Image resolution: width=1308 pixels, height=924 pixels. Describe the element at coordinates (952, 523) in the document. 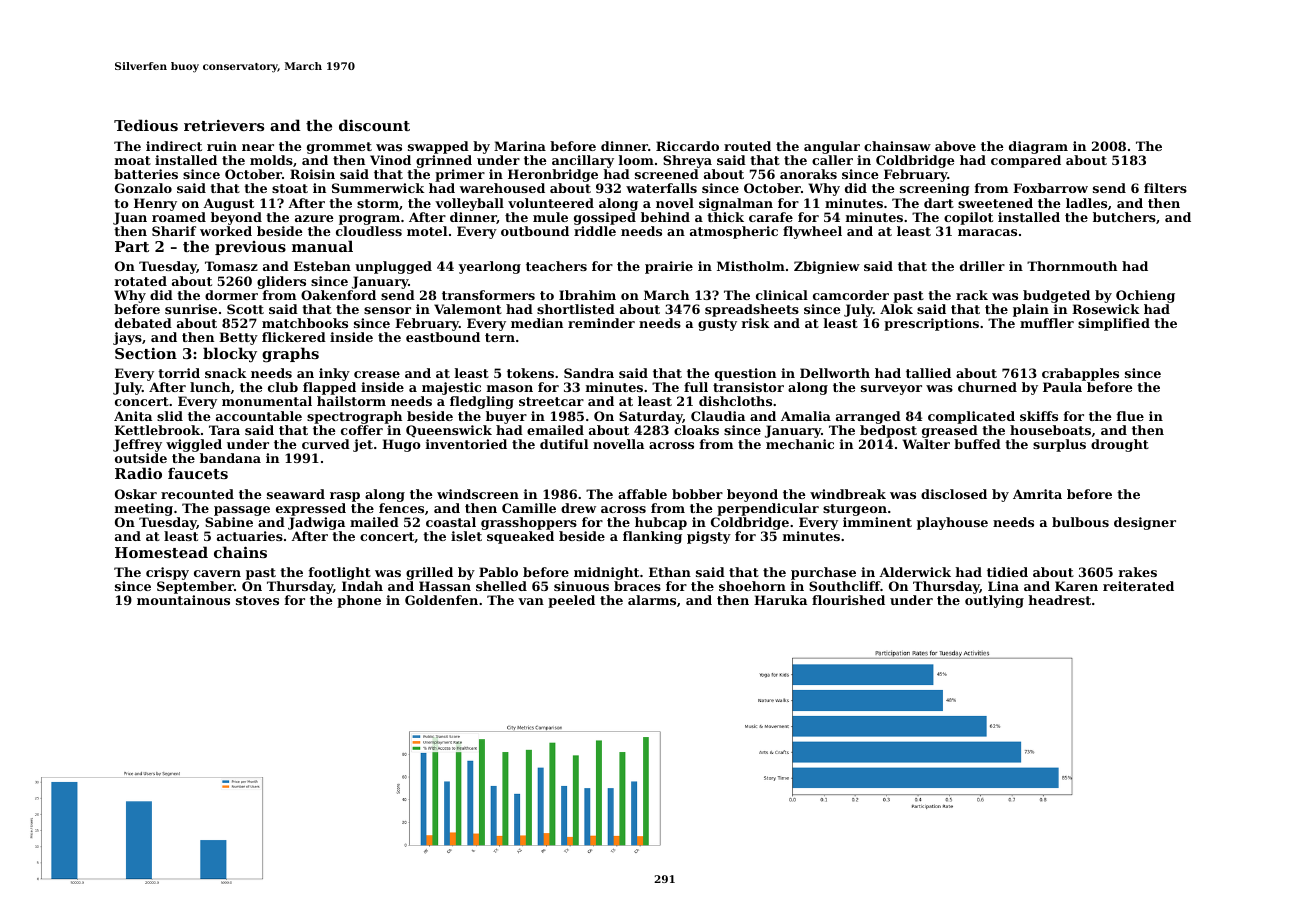

I see `playhouse` at that location.
